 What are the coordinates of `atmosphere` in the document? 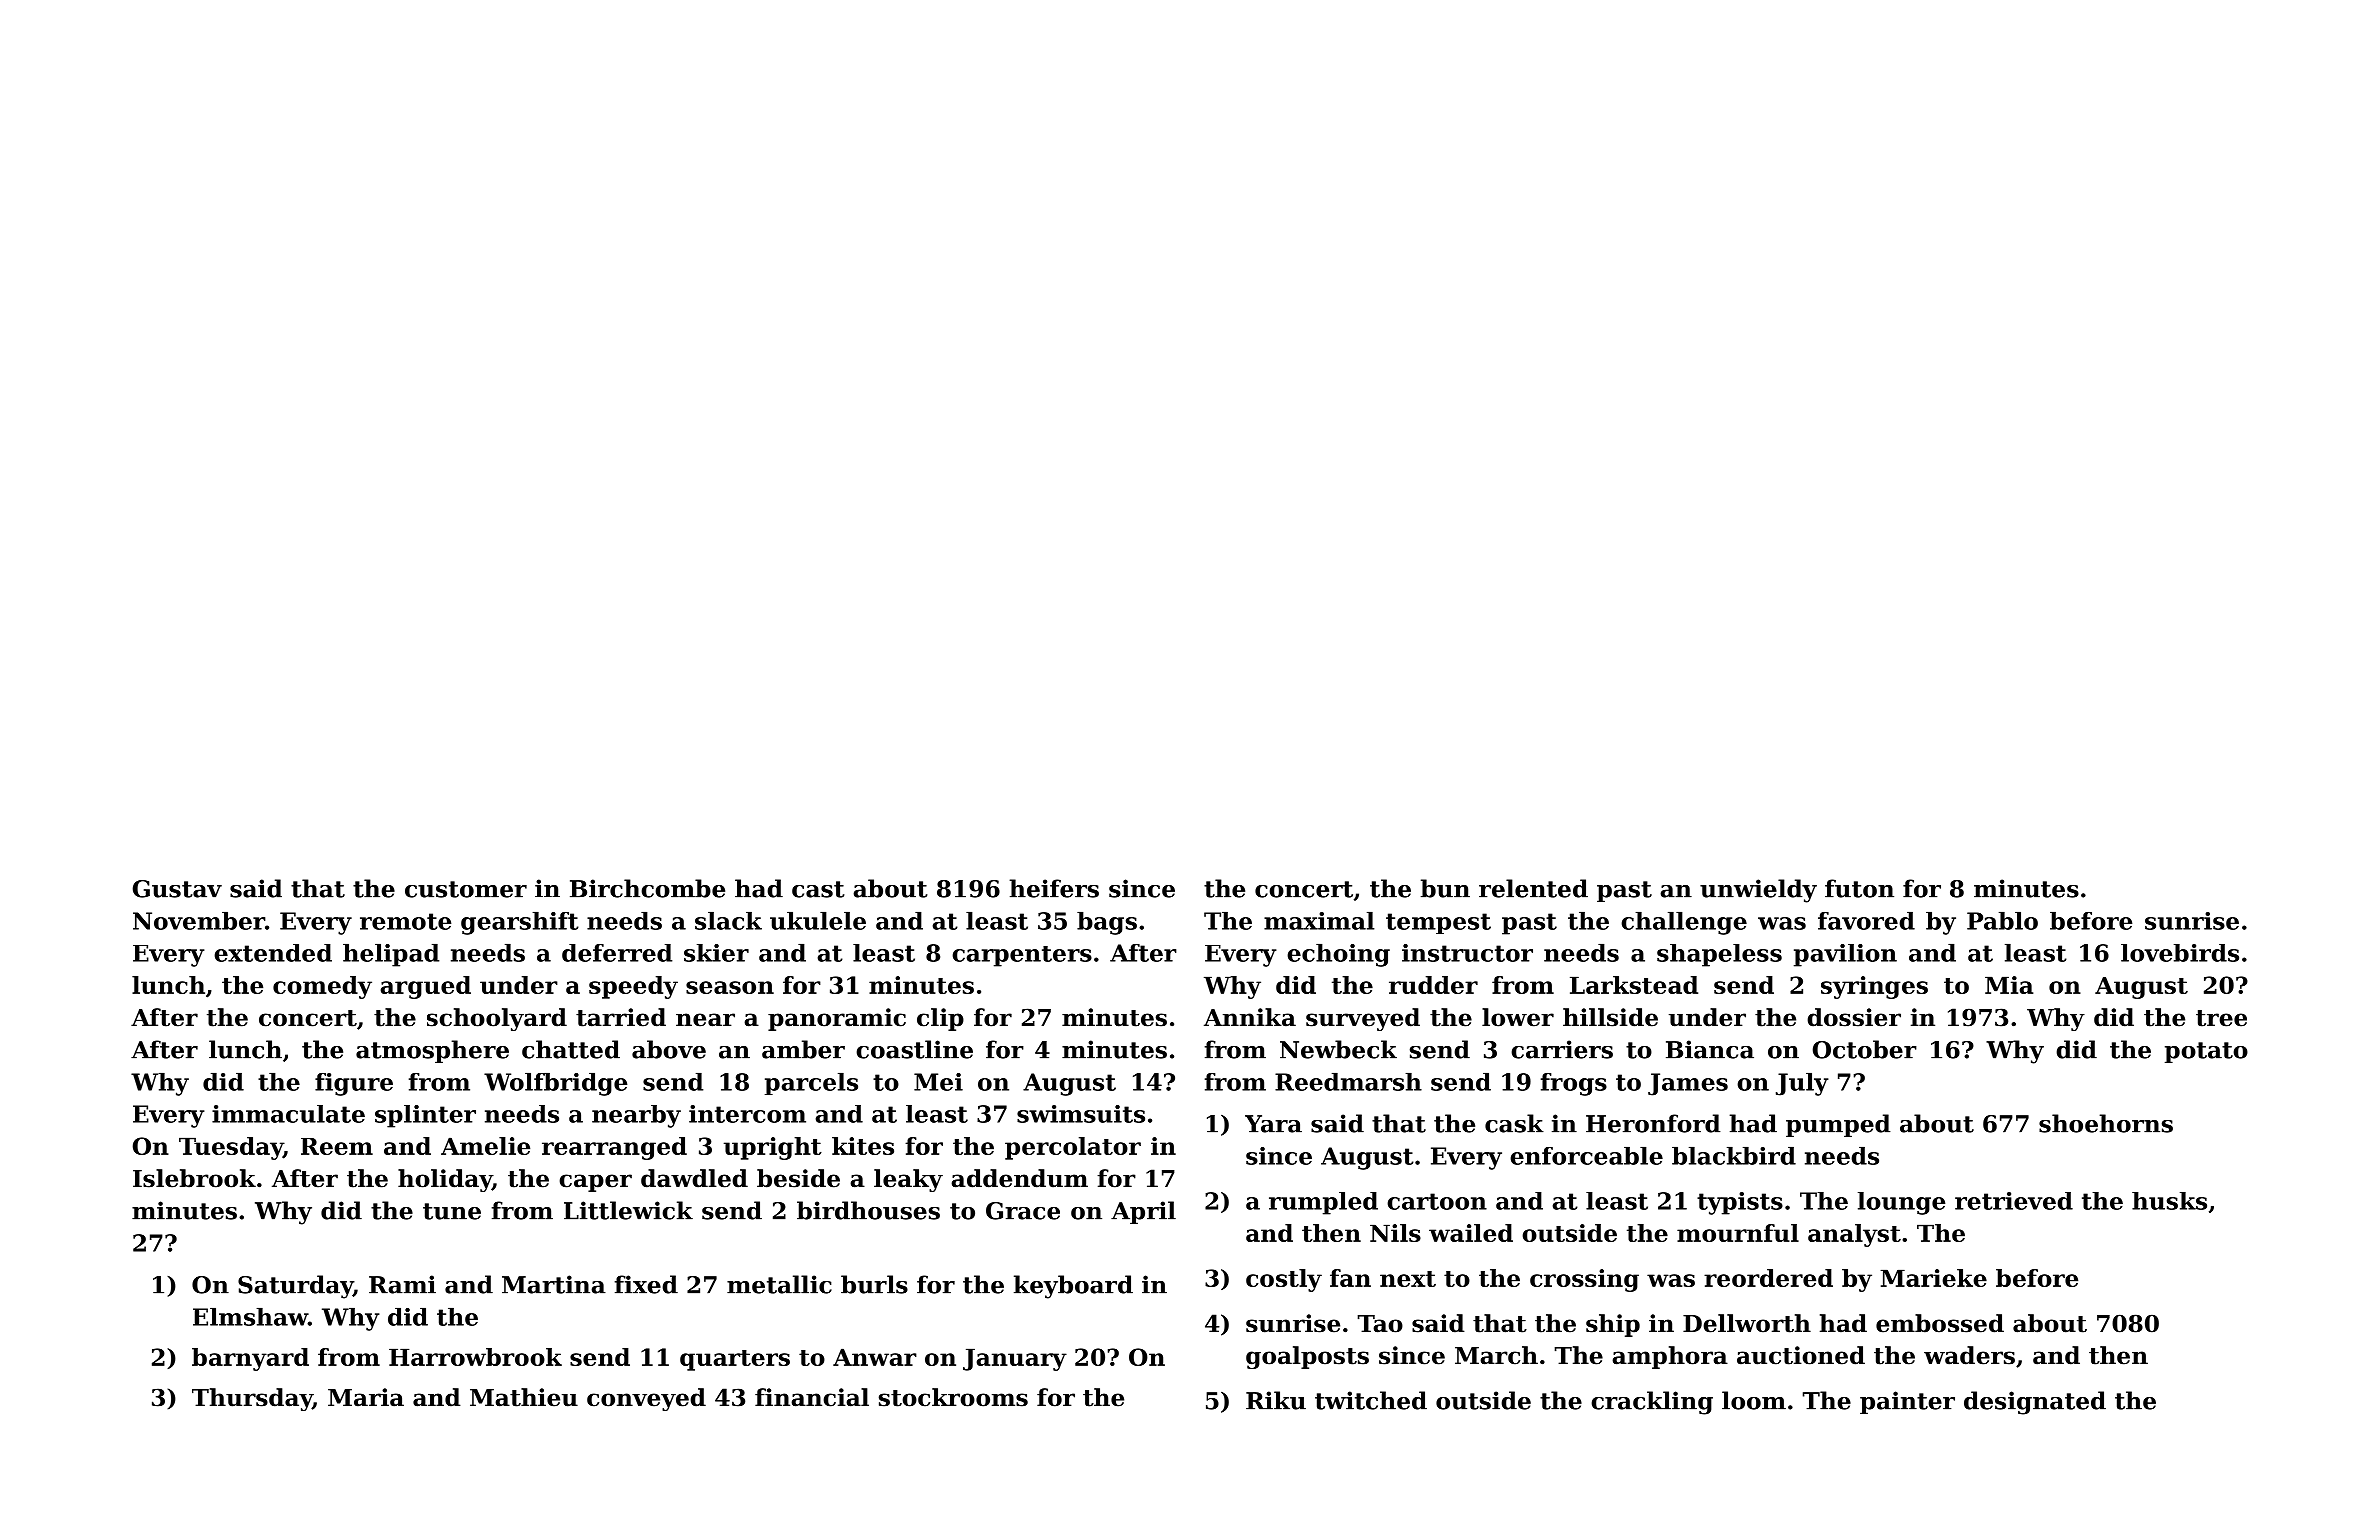 It's located at (432, 1051).
